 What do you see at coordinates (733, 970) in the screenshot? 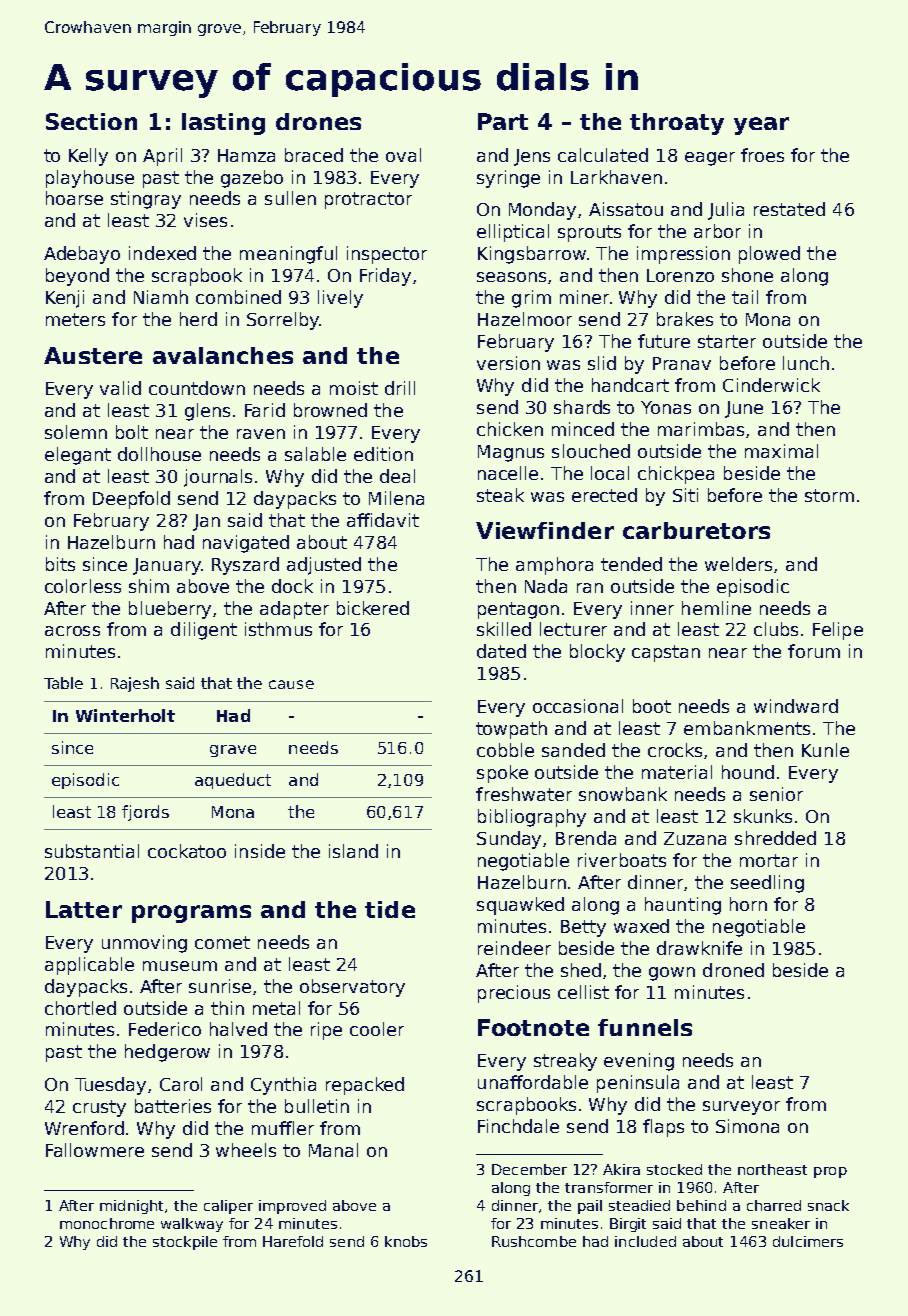
I see `droned` at bounding box center [733, 970].
